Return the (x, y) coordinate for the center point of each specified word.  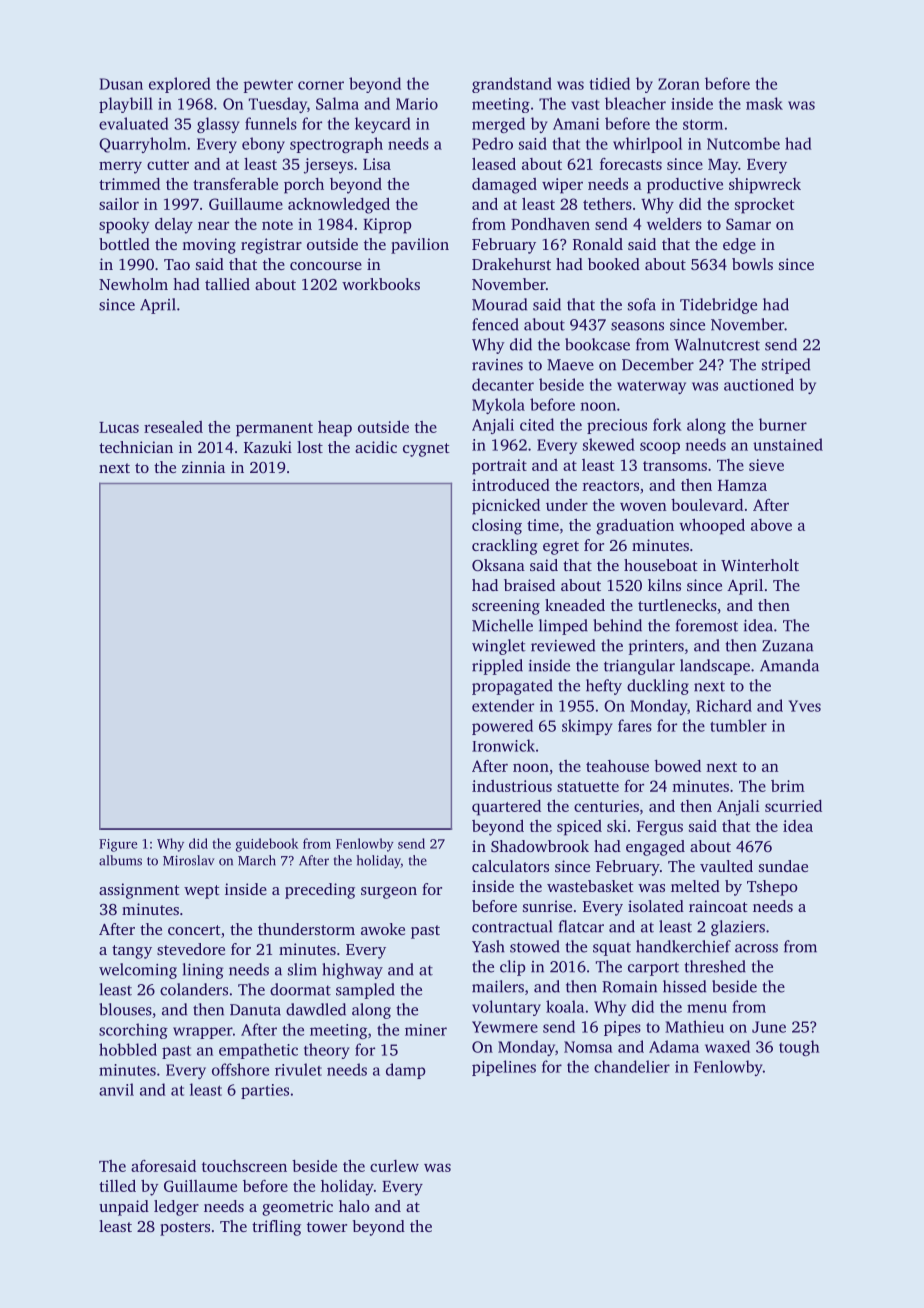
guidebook (267, 845)
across (756, 948)
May (723, 166)
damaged (504, 186)
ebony (263, 145)
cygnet (426, 450)
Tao (177, 264)
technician (136, 447)
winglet (499, 647)
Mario (417, 104)
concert (194, 930)
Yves (804, 706)
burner (783, 424)
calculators (510, 866)
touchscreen (244, 1166)
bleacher (635, 103)
